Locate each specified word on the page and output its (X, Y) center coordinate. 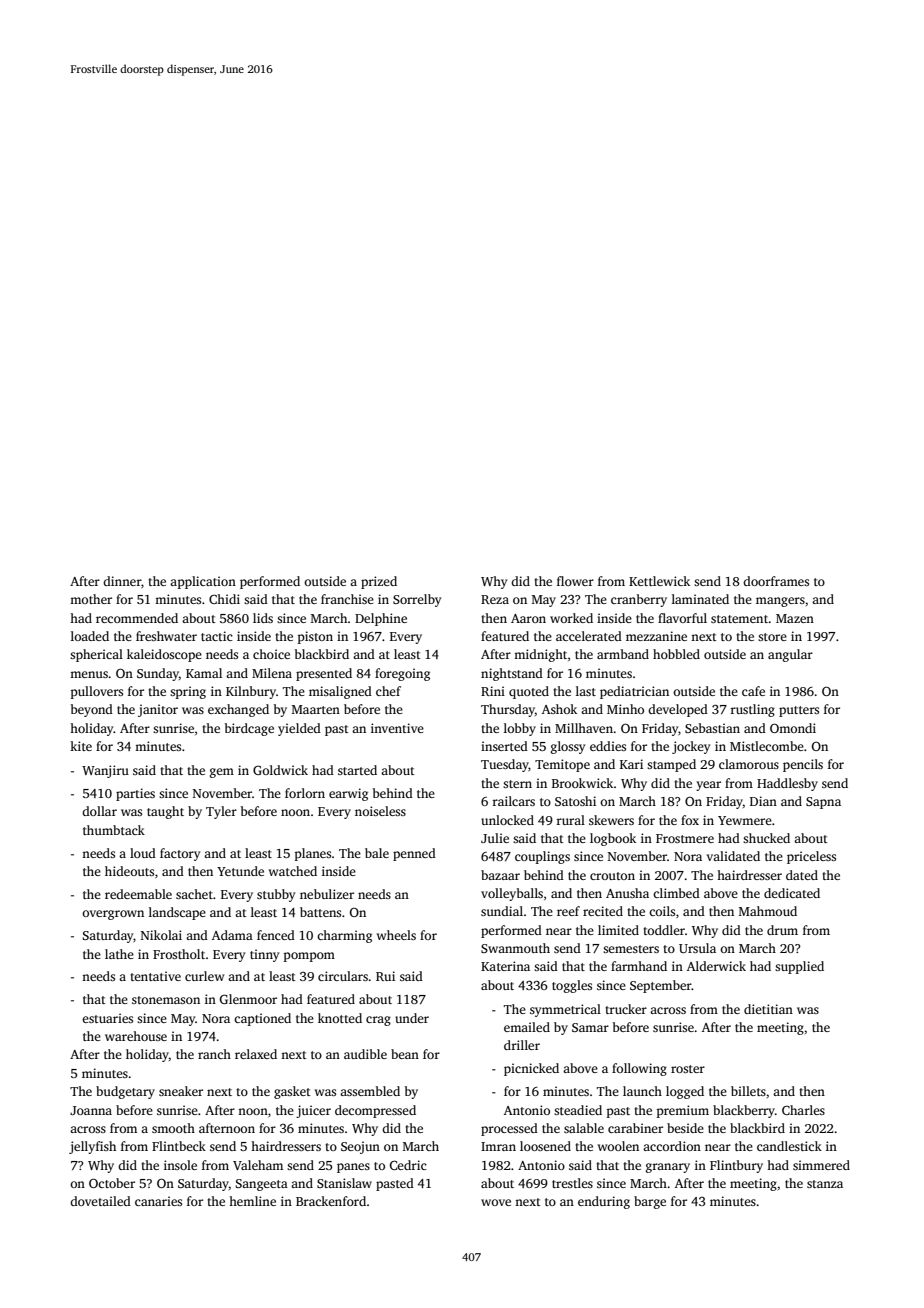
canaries (158, 1201)
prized (379, 582)
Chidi (224, 599)
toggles (572, 986)
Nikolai (161, 935)
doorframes (776, 581)
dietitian (768, 1009)
